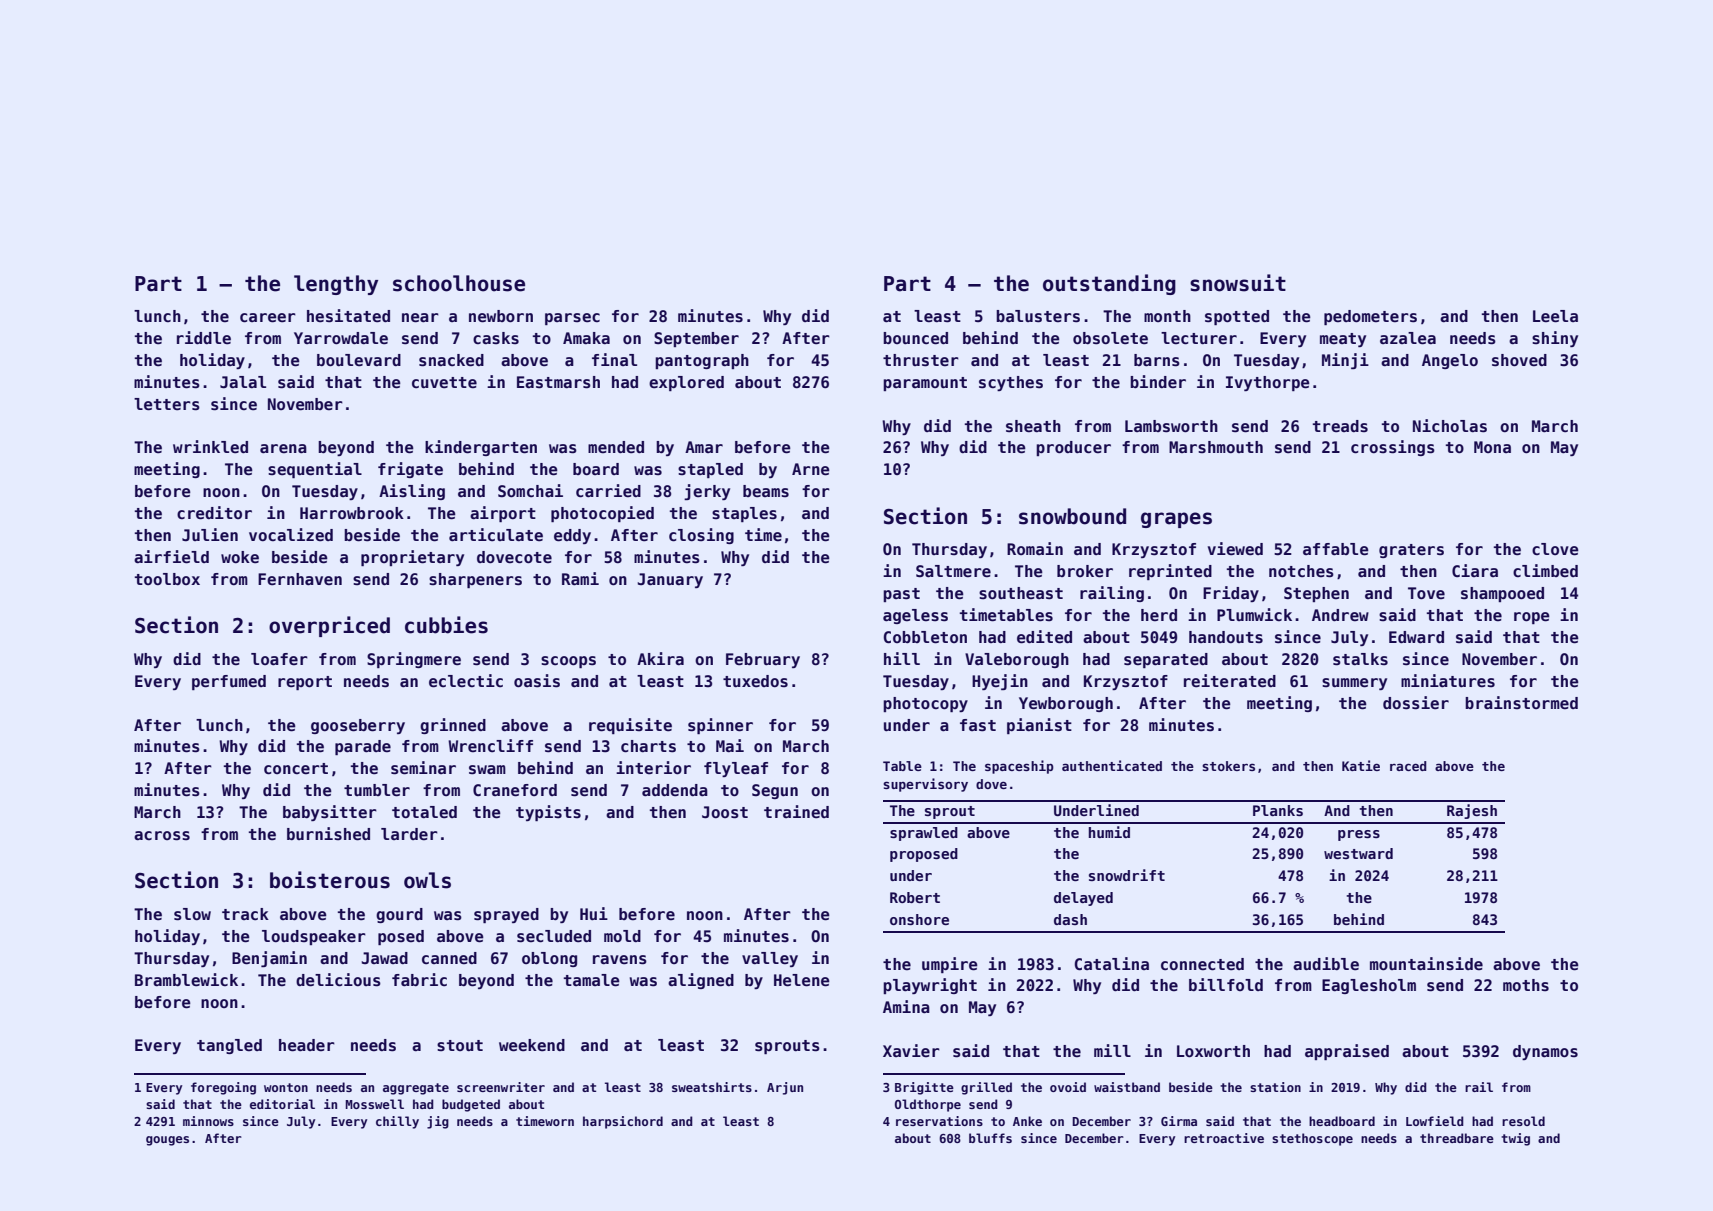 The height and width of the page is (1211, 1713). What do you see at coordinates (763, 660) in the page?
I see `February` at bounding box center [763, 660].
